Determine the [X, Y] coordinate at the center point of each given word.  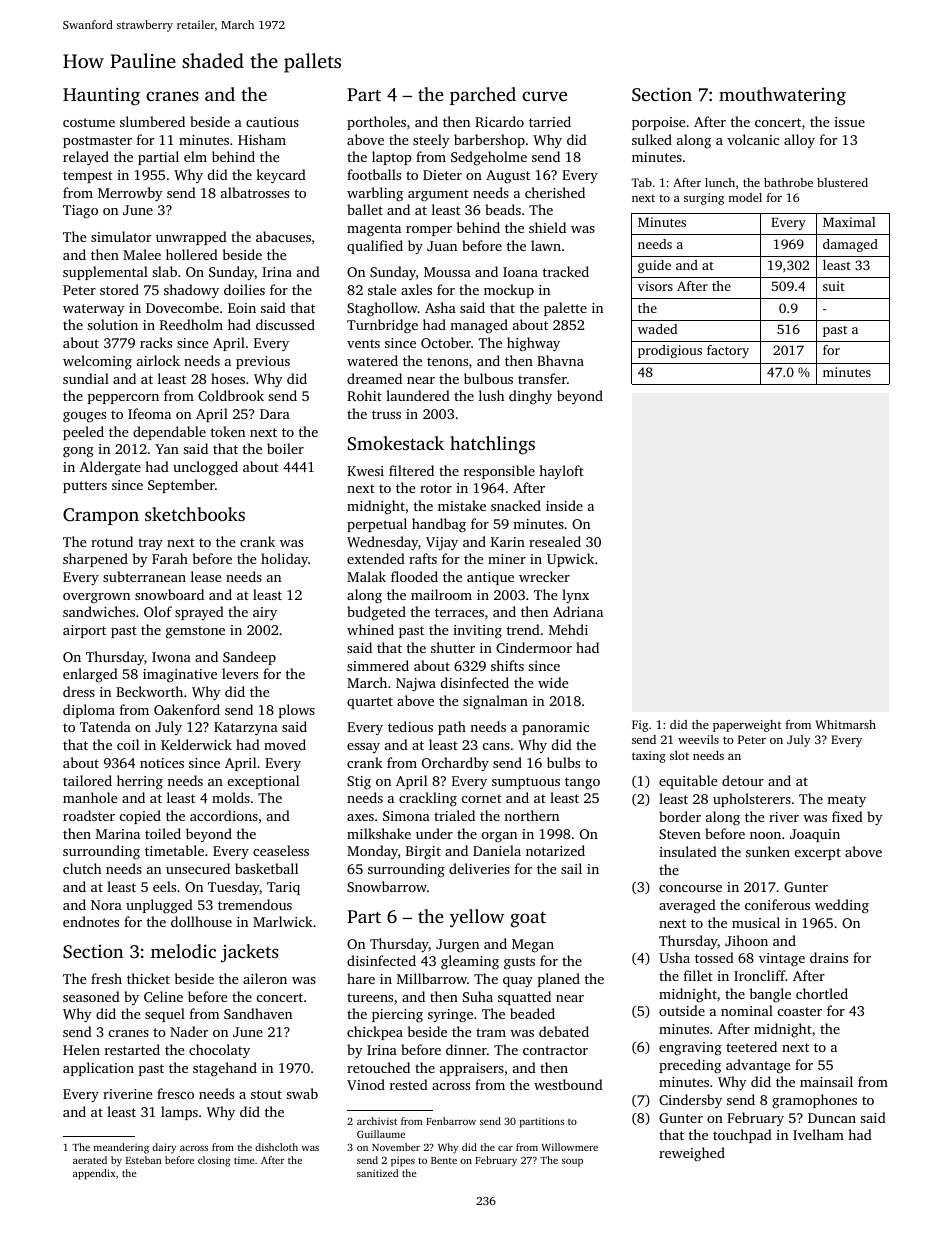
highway [533, 344]
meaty [846, 801]
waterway [94, 310]
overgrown [96, 598]
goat [528, 919]
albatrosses [255, 192]
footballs [374, 174]
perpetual [377, 525]
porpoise [659, 123]
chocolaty [219, 1051]
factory [728, 351]
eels [164, 886]
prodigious [670, 351]
